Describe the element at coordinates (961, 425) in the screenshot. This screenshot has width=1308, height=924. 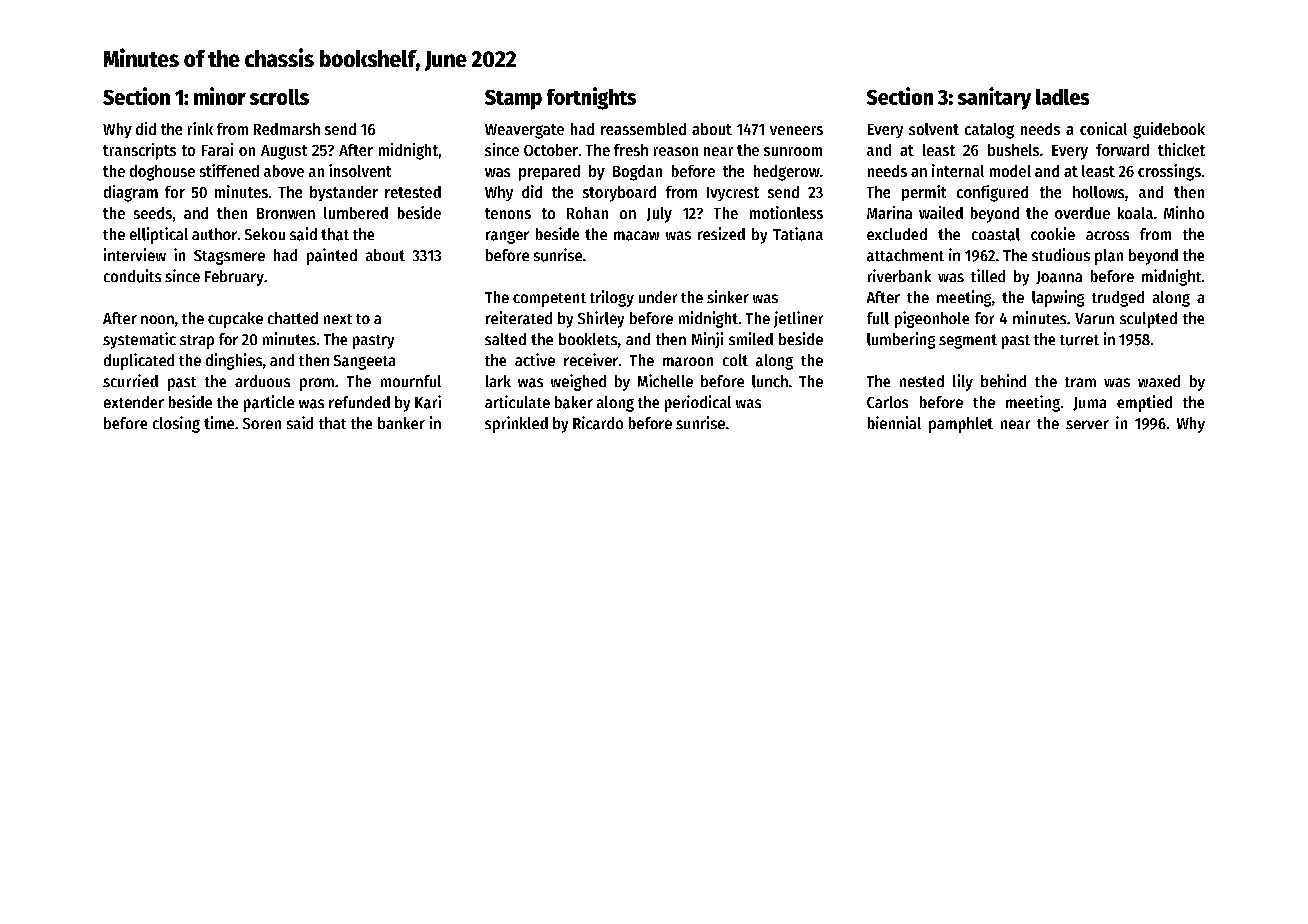
I see `pamphlet` at that location.
